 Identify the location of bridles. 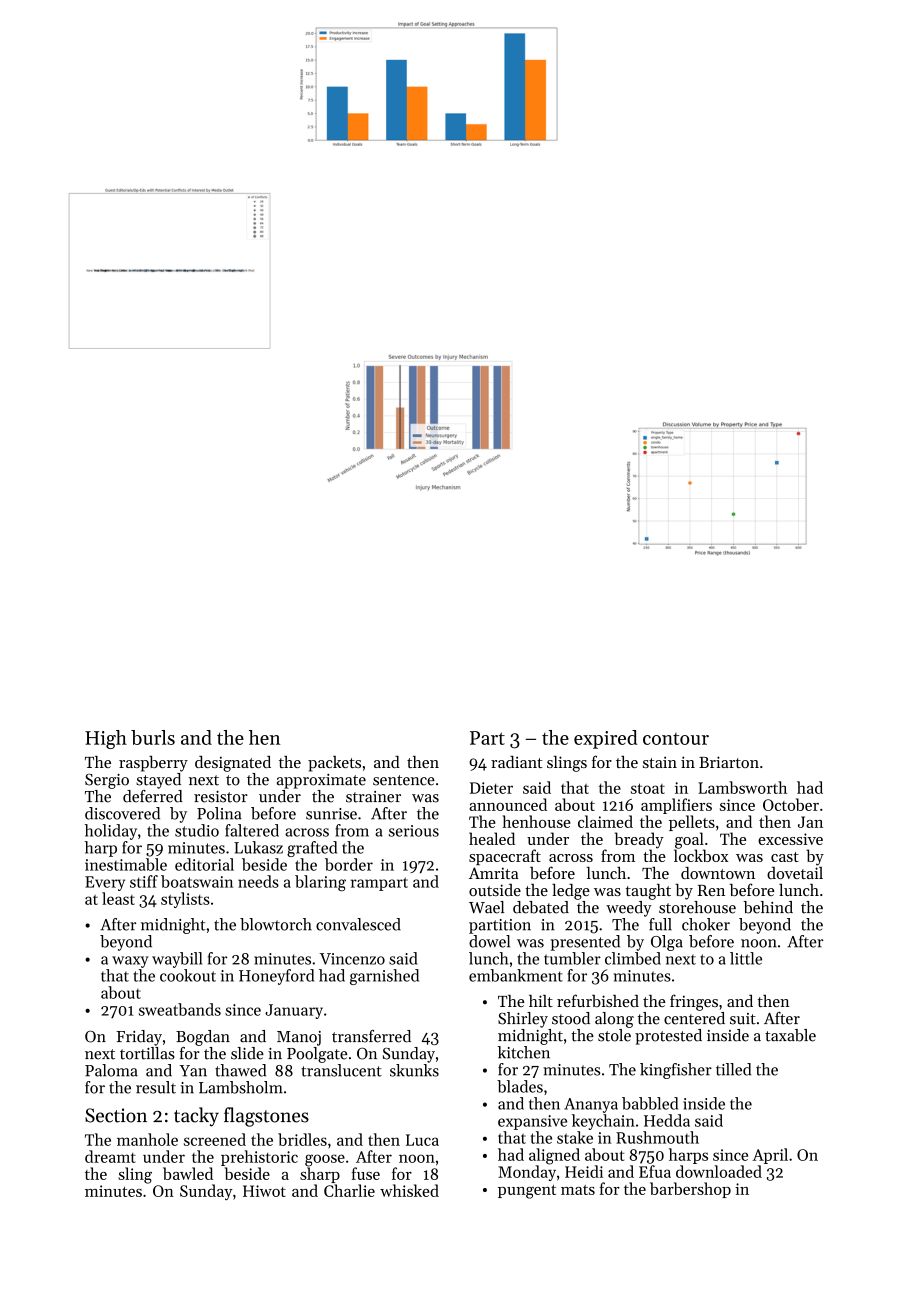
(302, 1139).
